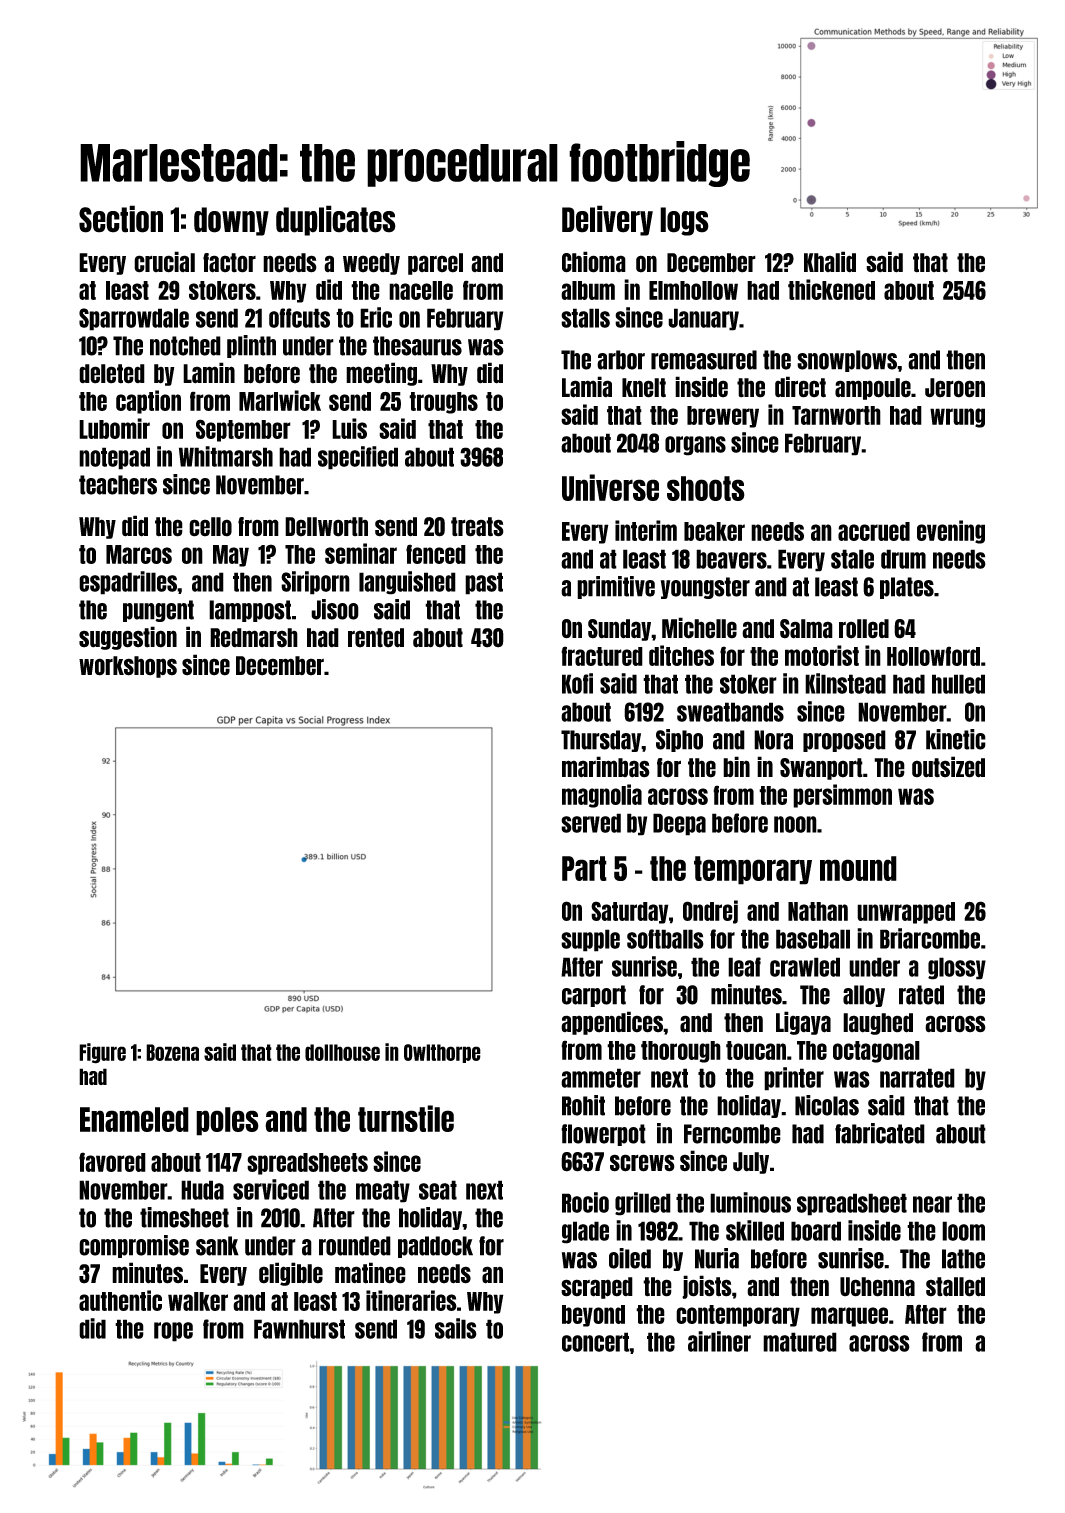 The image size is (1065, 1513). Describe the element at coordinates (684, 221) in the document. I see `logs` at that location.
